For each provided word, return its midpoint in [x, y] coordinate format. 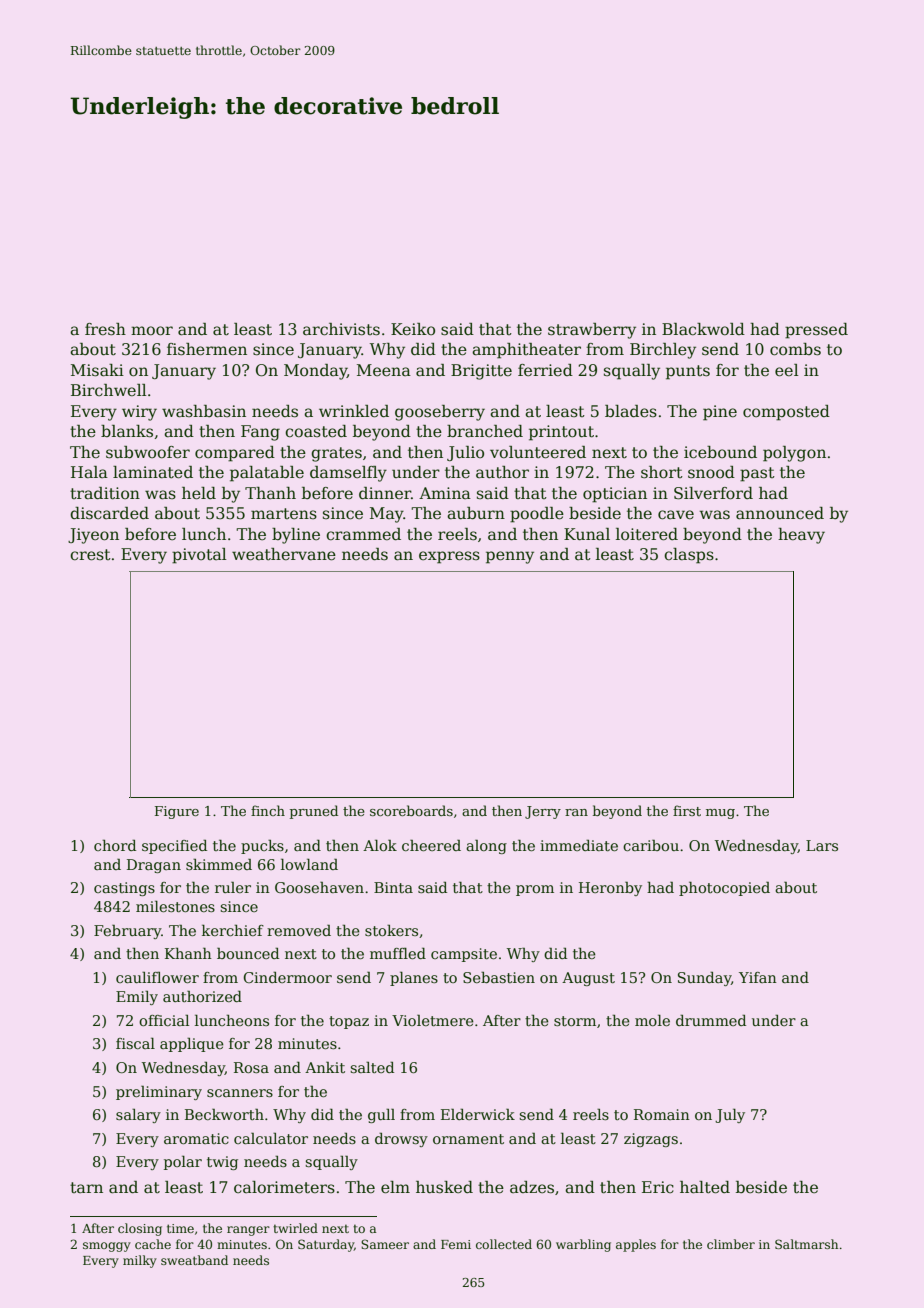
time [180, 1228]
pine [720, 413]
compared [235, 454]
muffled [398, 953]
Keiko [413, 329]
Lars [822, 845]
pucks [262, 846]
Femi [456, 1244]
